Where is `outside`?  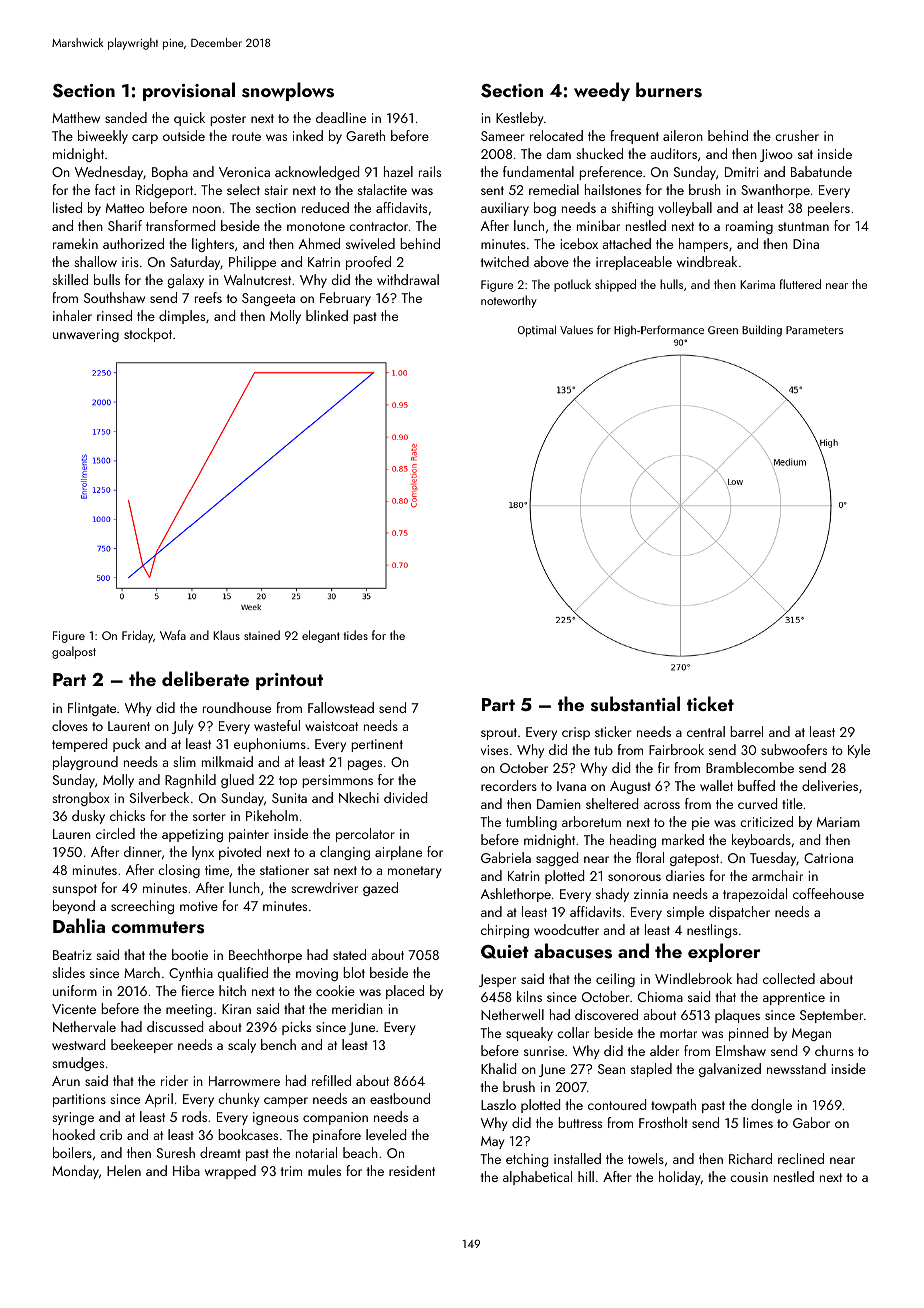
outside is located at coordinates (184, 135).
